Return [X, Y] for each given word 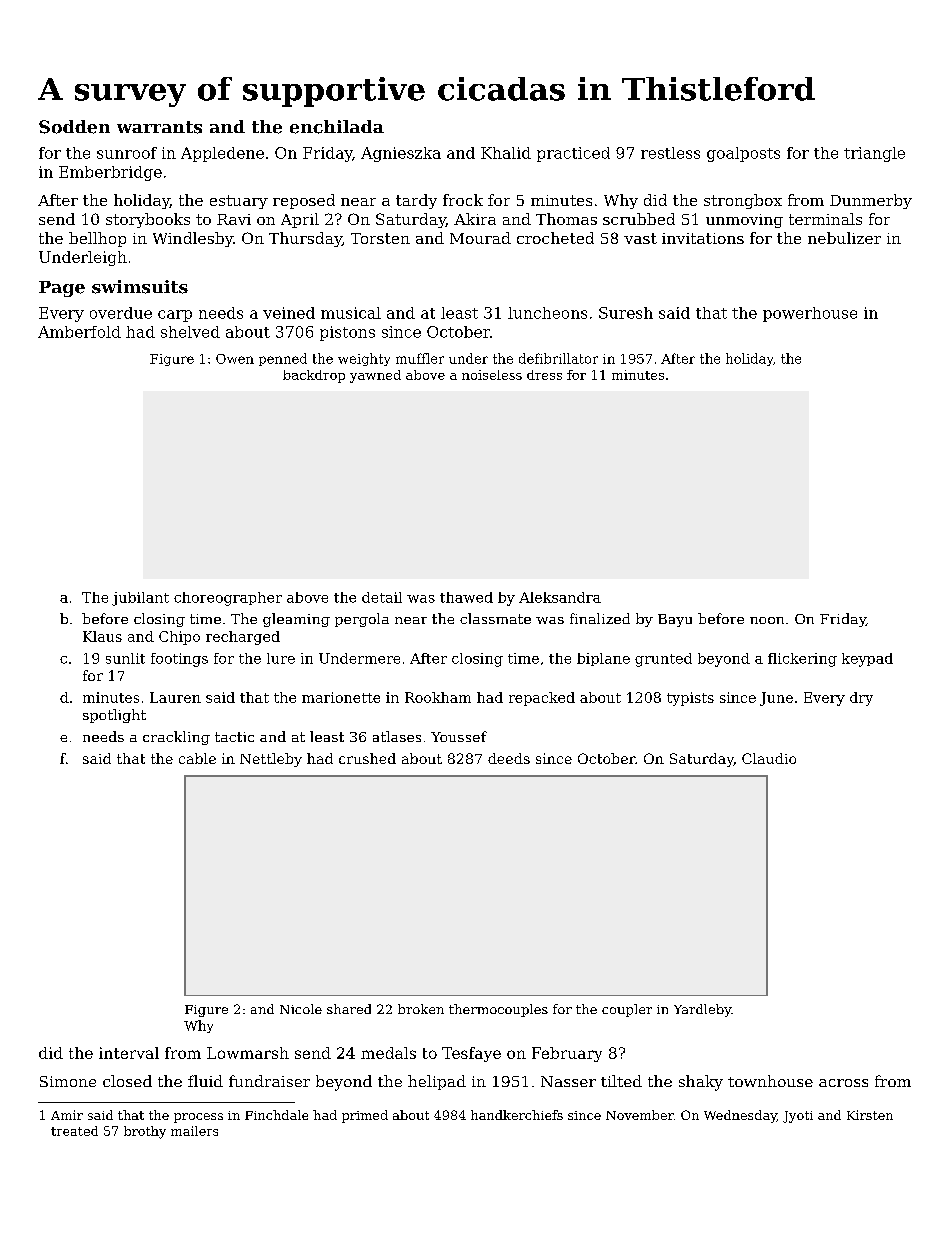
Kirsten [870, 1115]
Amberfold [79, 332]
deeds [509, 758]
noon [767, 620]
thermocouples [498, 1010]
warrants [159, 127]
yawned [375, 376]
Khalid [506, 153]
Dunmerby [871, 201]
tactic [234, 737]
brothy [145, 1132]
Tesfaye [471, 1054]
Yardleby [703, 1010]
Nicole [301, 1009]
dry [861, 699]
